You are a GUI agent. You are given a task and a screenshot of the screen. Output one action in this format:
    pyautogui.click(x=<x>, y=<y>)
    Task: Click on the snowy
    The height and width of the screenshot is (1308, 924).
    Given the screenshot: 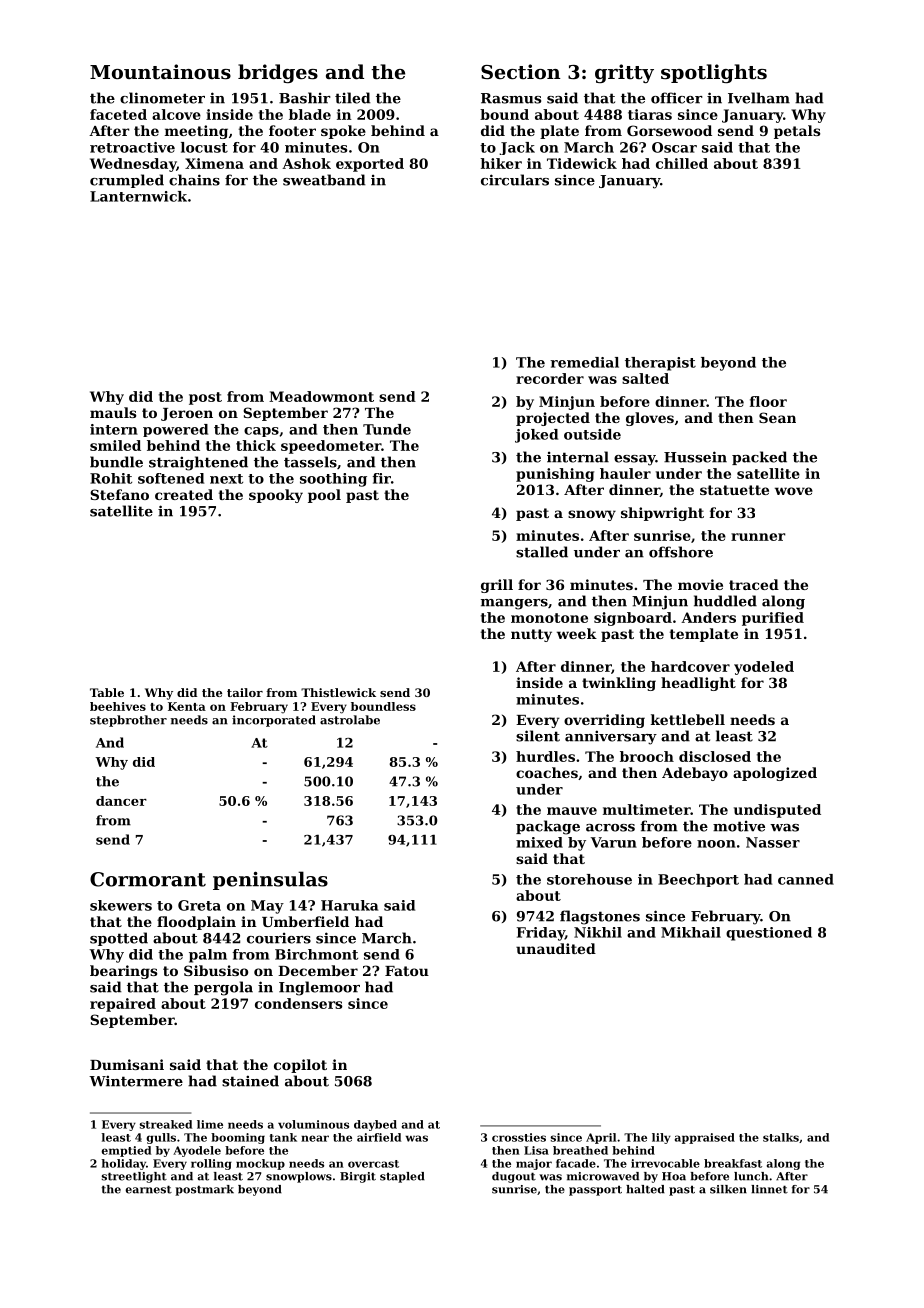 What is the action you would take?
    pyautogui.click(x=592, y=515)
